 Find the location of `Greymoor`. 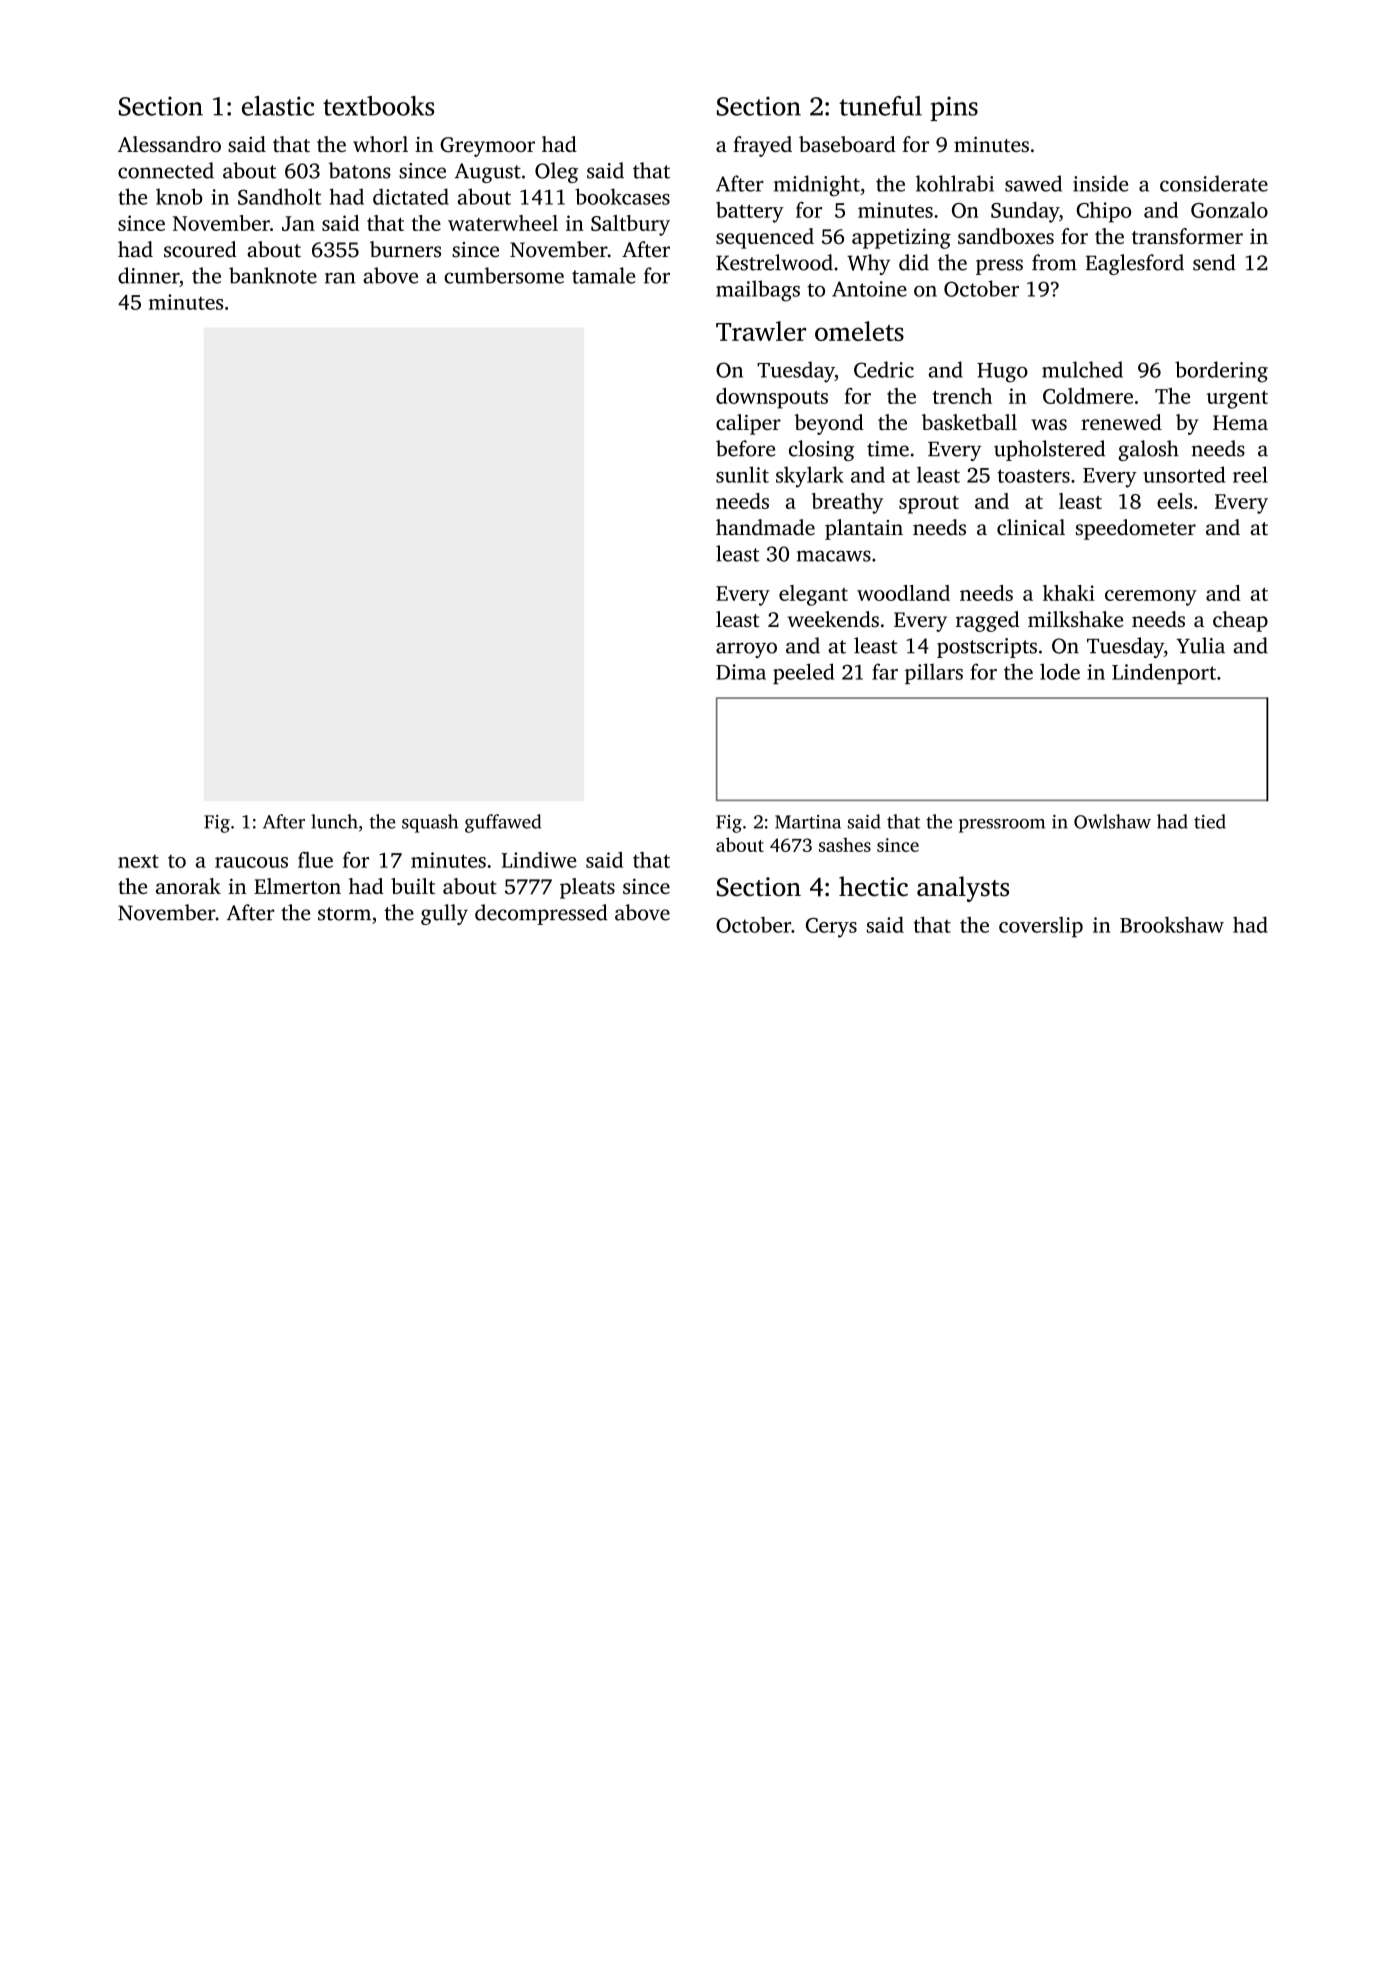

Greymoor is located at coordinates (487, 147).
